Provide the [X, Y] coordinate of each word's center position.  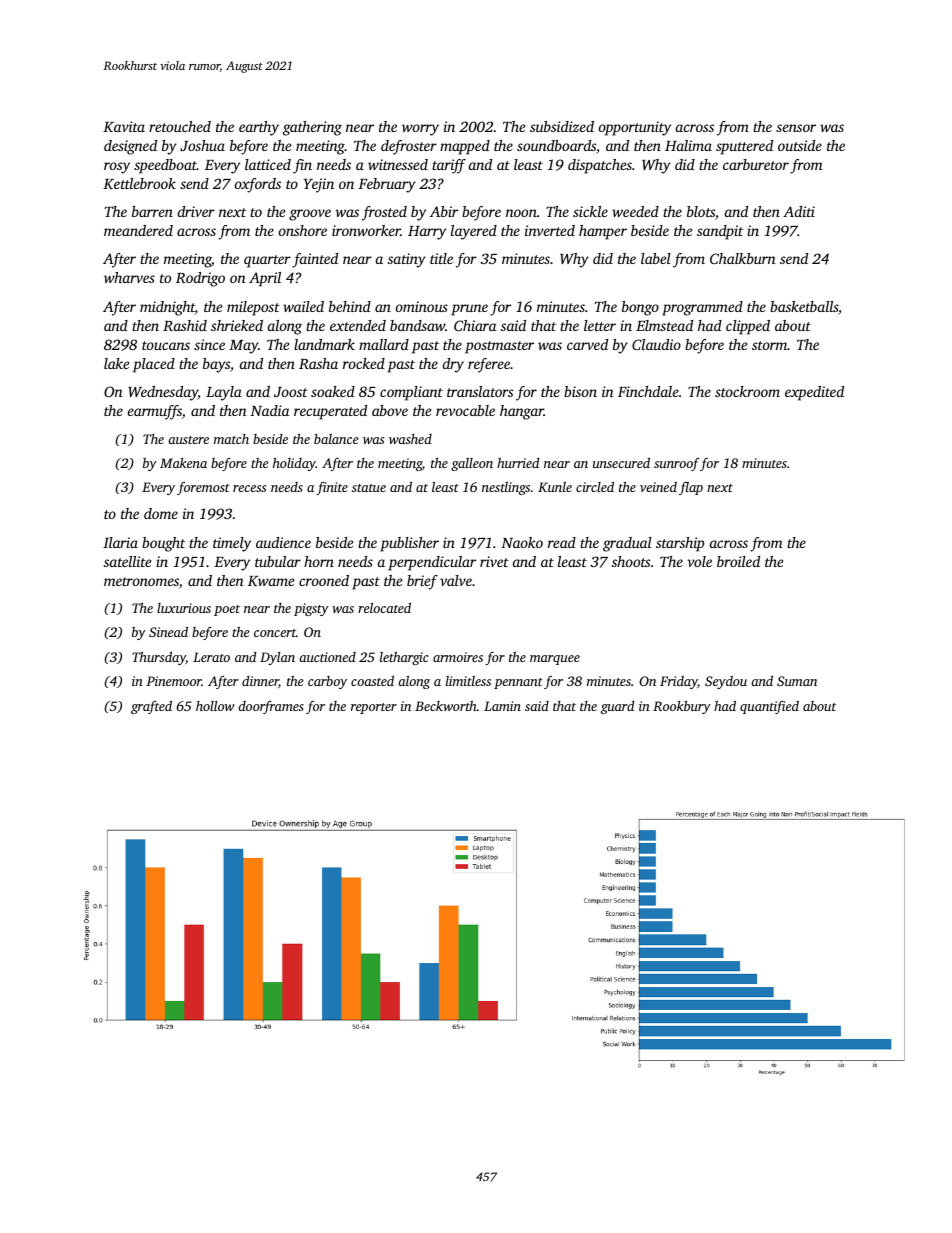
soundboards [556, 145]
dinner [260, 682]
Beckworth [446, 706]
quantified [769, 707]
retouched [180, 126]
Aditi [799, 211]
